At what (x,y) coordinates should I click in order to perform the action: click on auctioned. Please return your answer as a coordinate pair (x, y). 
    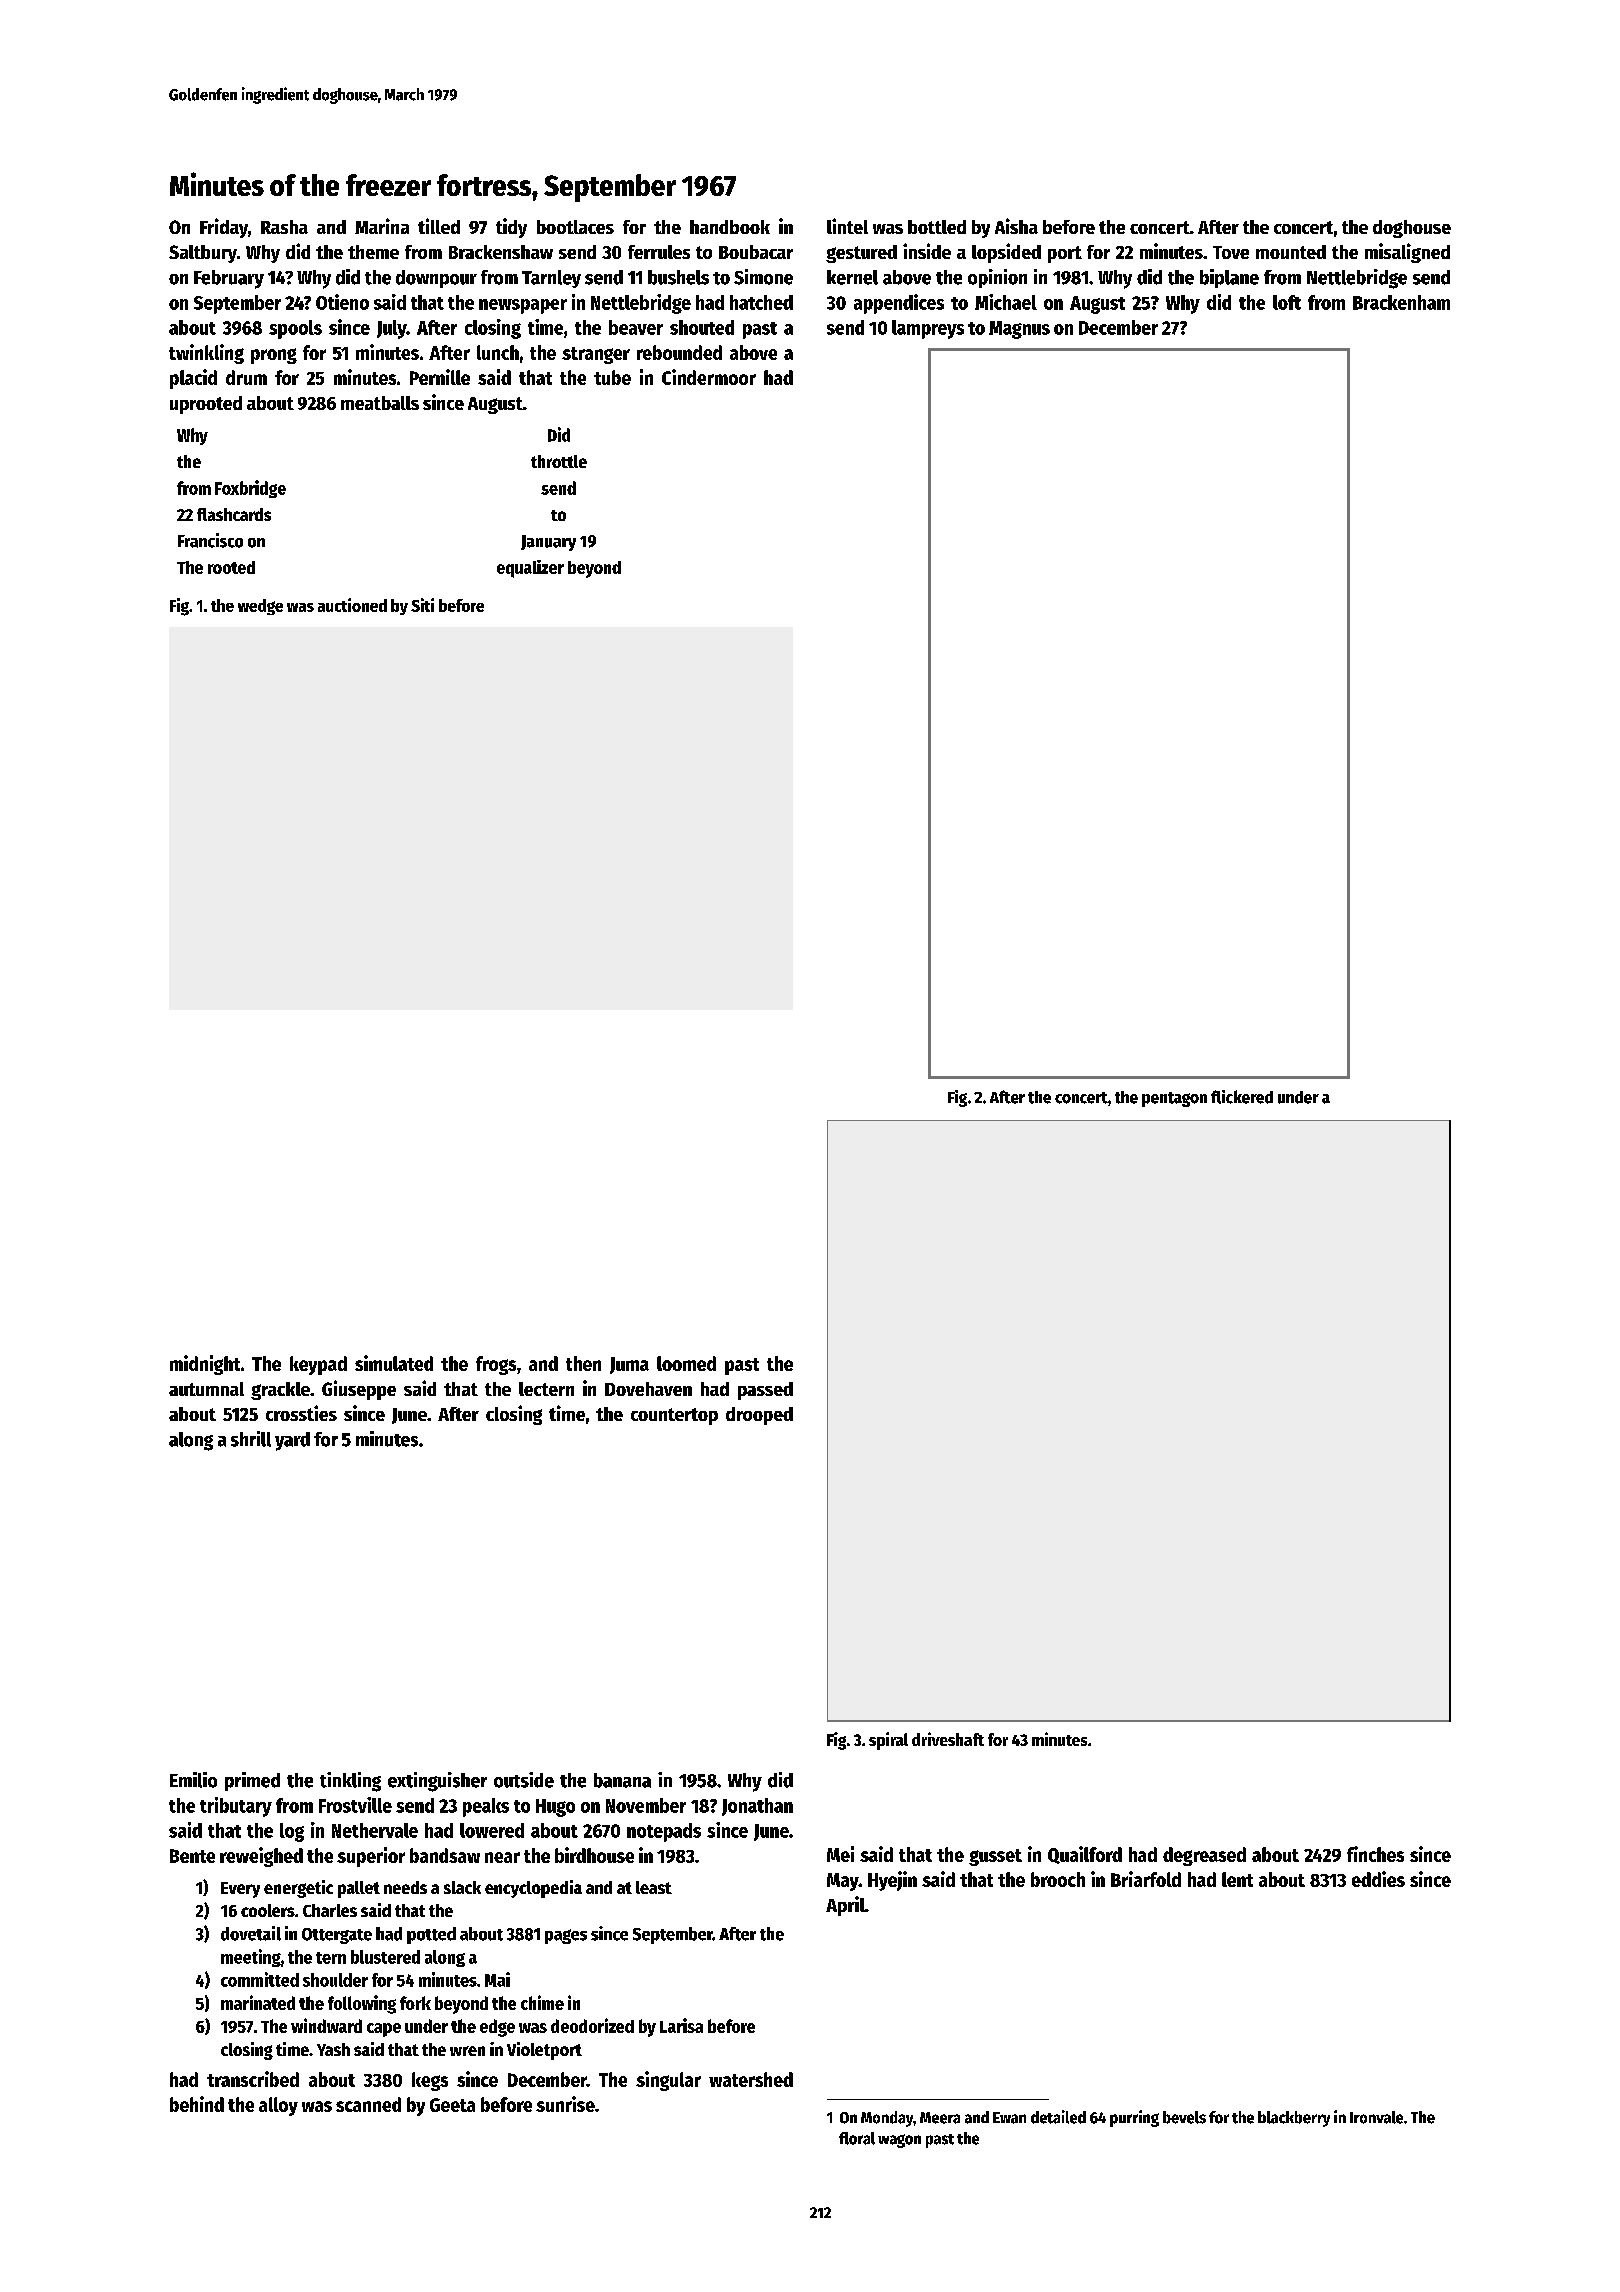
    Looking at the image, I should click on (352, 605).
